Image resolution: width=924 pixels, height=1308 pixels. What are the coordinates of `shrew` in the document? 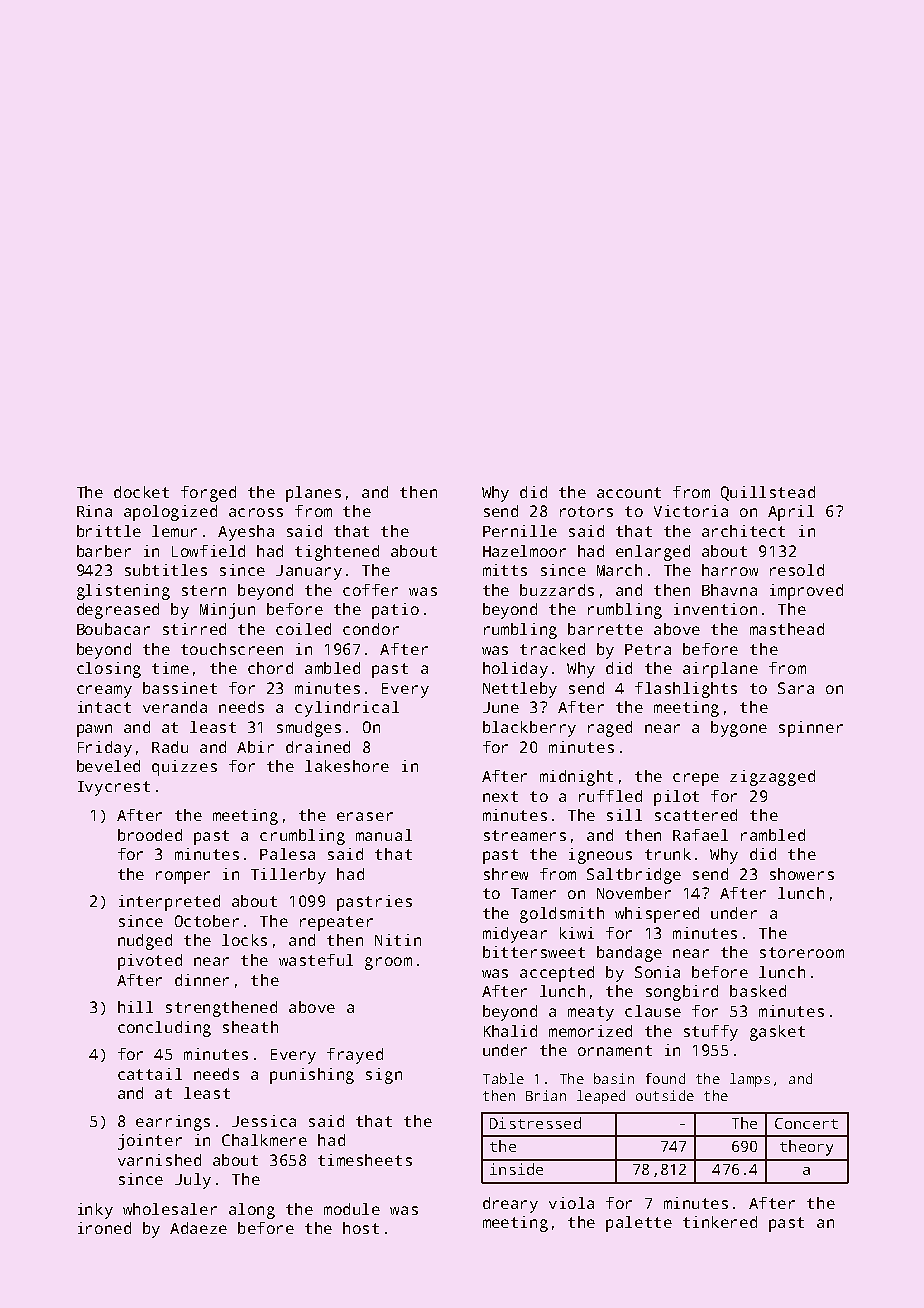 It's located at (506, 874).
